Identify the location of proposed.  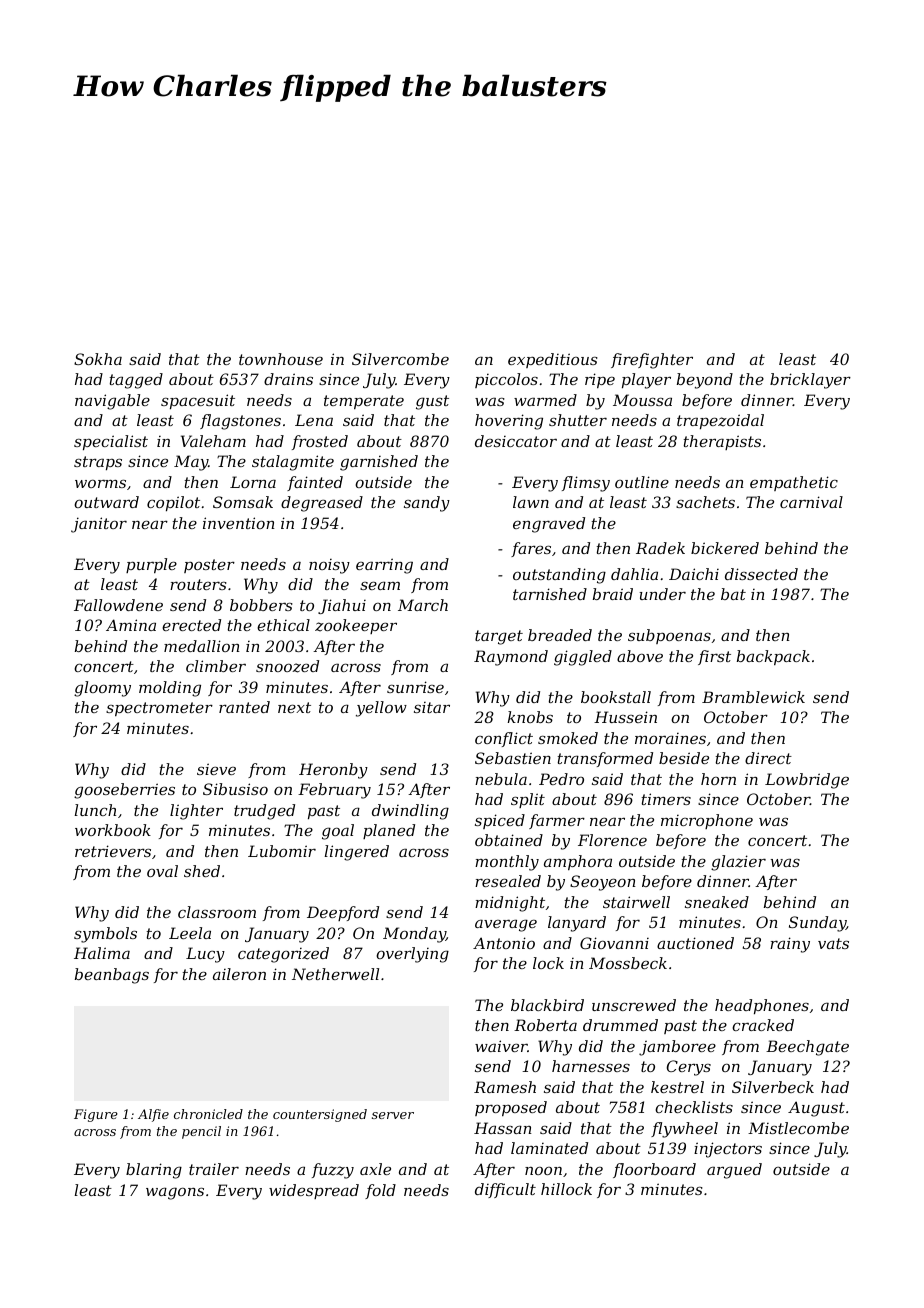
(511, 1108).
